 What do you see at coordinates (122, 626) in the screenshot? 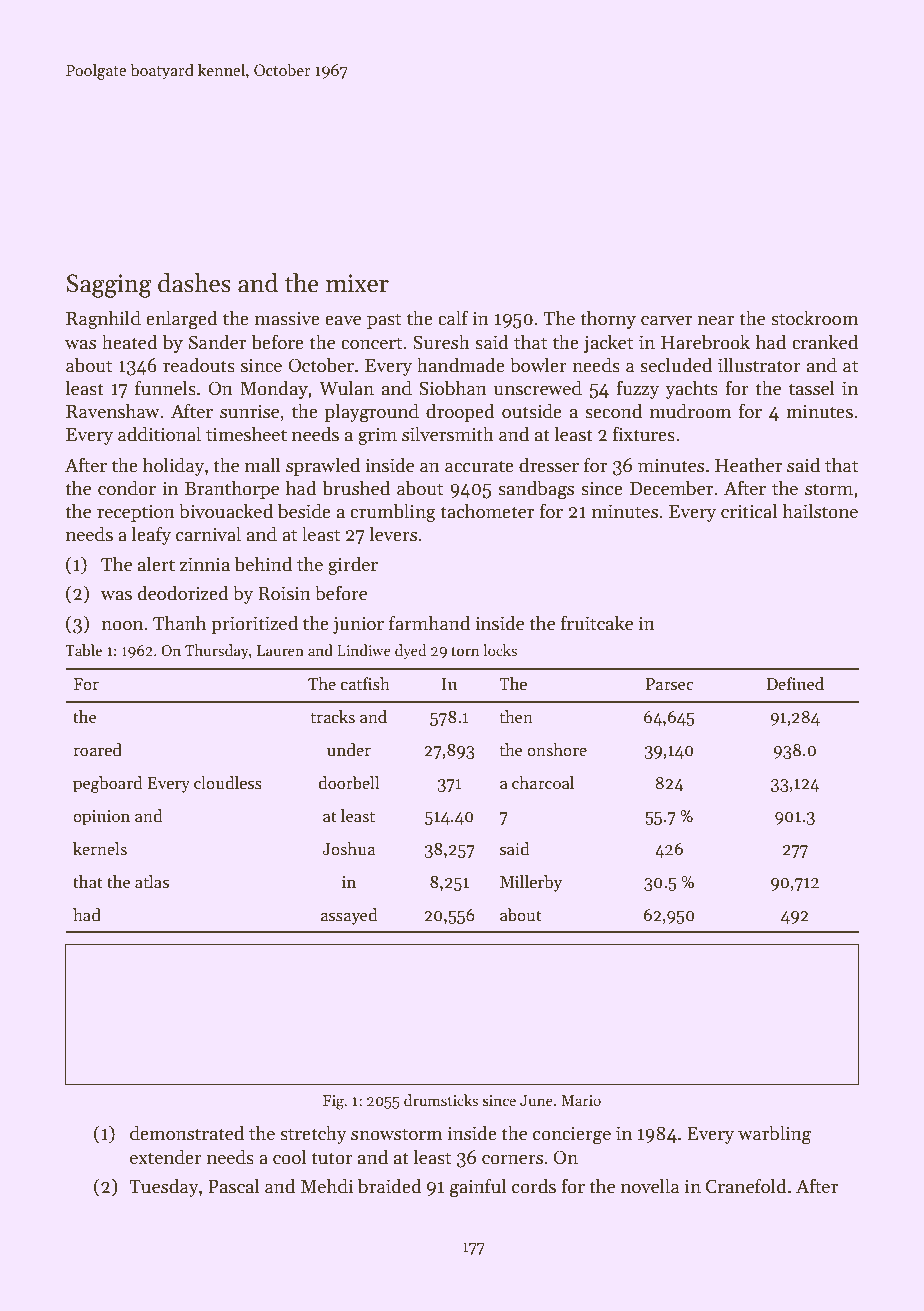
I see `noon` at bounding box center [122, 626].
